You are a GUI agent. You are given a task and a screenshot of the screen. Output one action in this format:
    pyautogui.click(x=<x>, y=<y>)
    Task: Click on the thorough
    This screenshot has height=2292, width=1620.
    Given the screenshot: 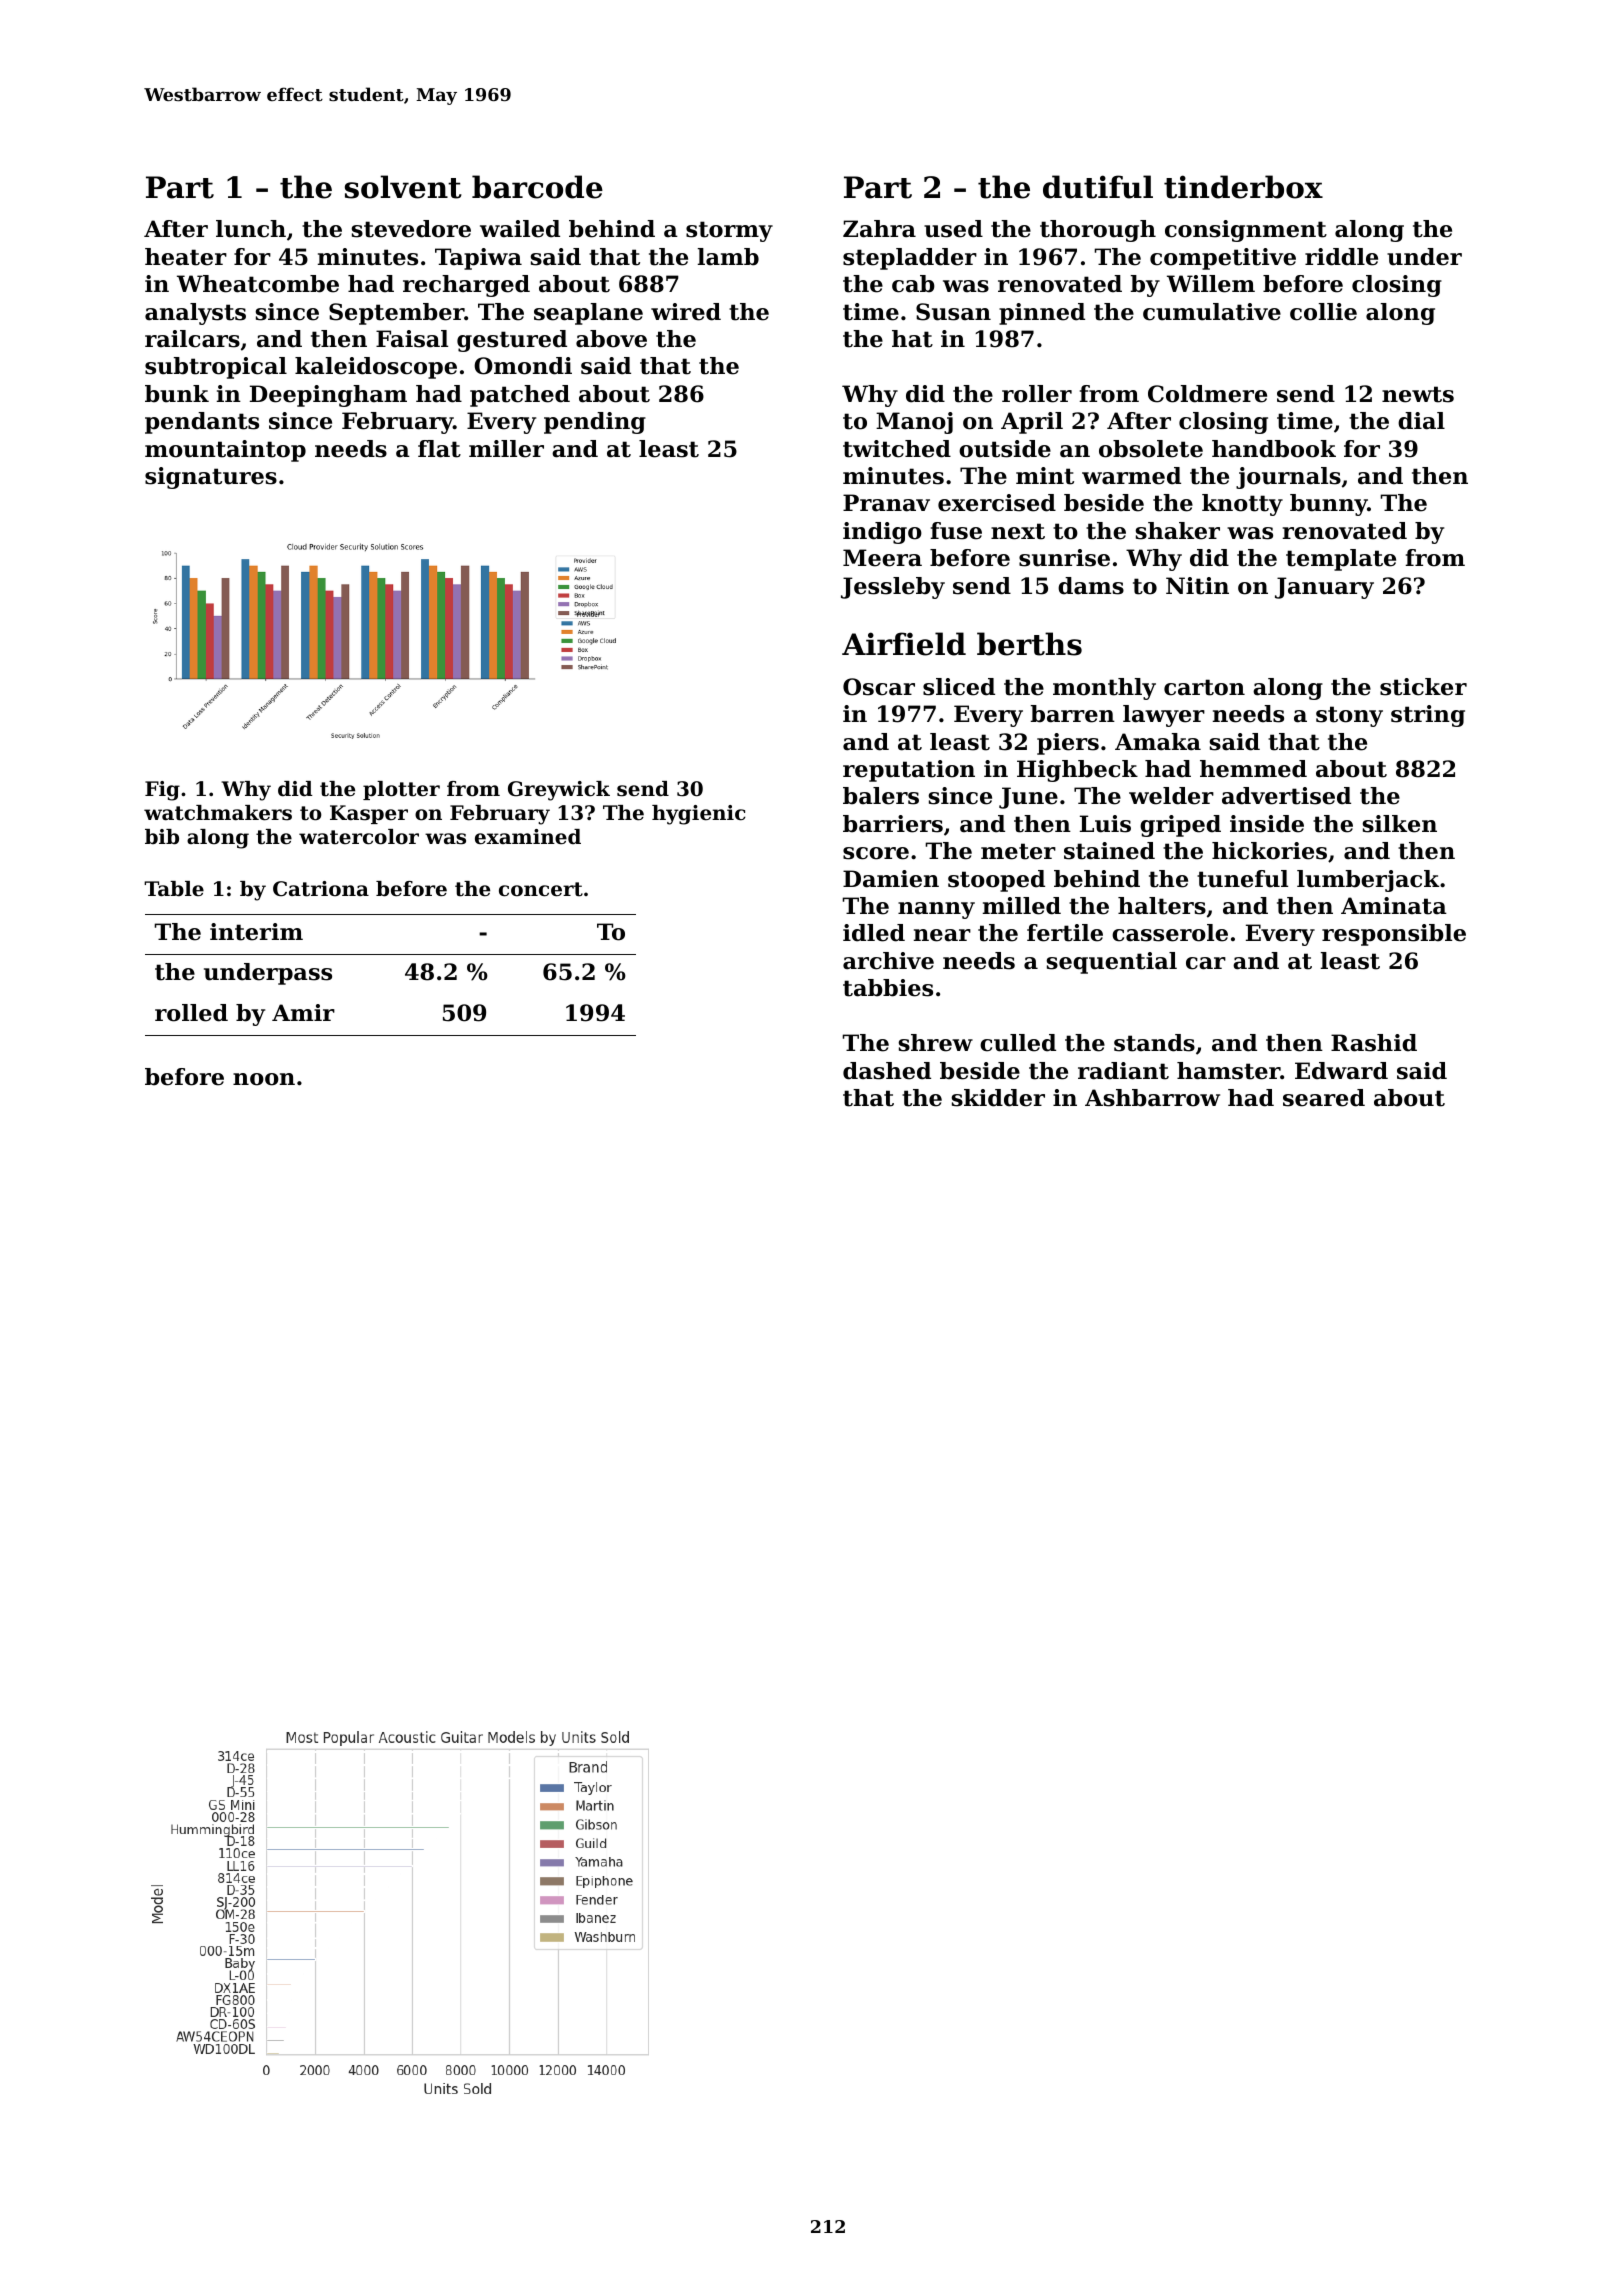 What is the action you would take?
    pyautogui.click(x=1098, y=231)
